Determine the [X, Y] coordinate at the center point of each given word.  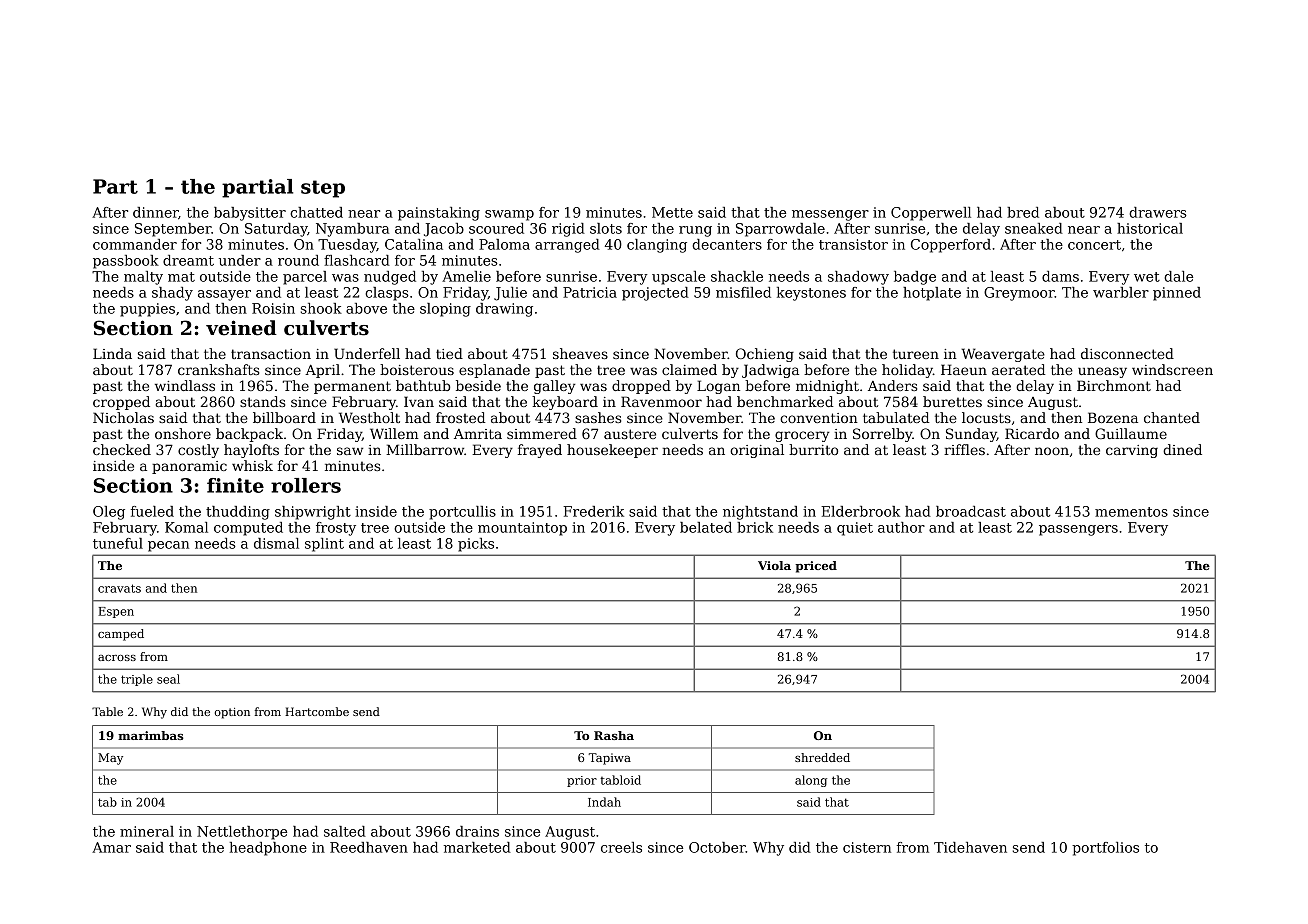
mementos [1131, 512]
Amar [111, 847]
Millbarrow [425, 449]
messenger [830, 215]
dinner [156, 213]
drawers [1158, 212]
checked [122, 449]
